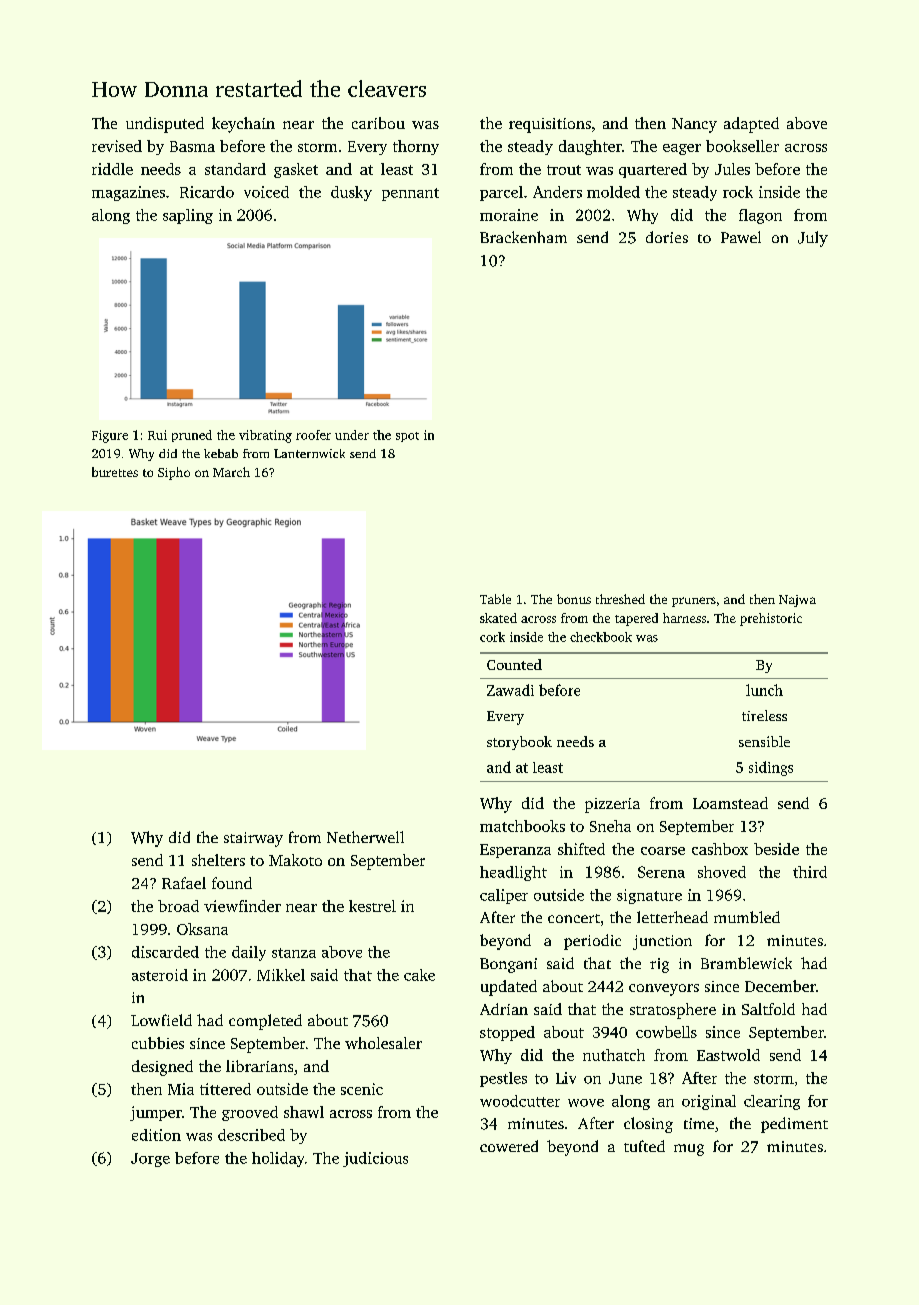 The image size is (919, 1305). What do you see at coordinates (378, 123) in the screenshot?
I see `caribou` at bounding box center [378, 123].
